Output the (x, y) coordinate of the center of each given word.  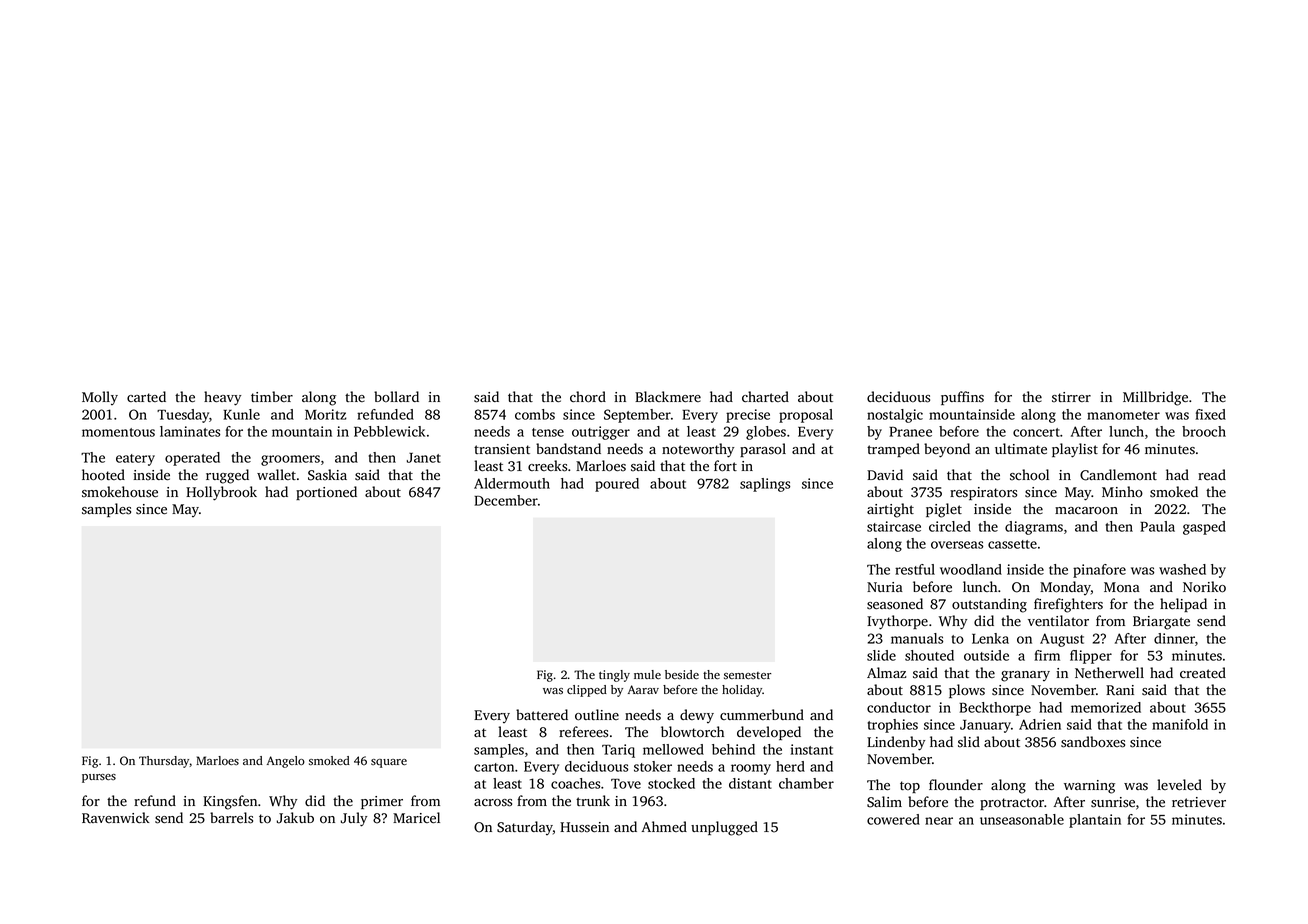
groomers (290, 460)
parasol (763, 450)
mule (647, 674)
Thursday (164, 762)
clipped (587, 691)
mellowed (673, 749)
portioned (326, 493)
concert (1036, 432)
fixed (1210, 414)
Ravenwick (116, 817)
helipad (1183, 605)
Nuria (885, 587)
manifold (1180, 724)
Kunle (241, 414)
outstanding (989, 605)
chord (588, 397)
